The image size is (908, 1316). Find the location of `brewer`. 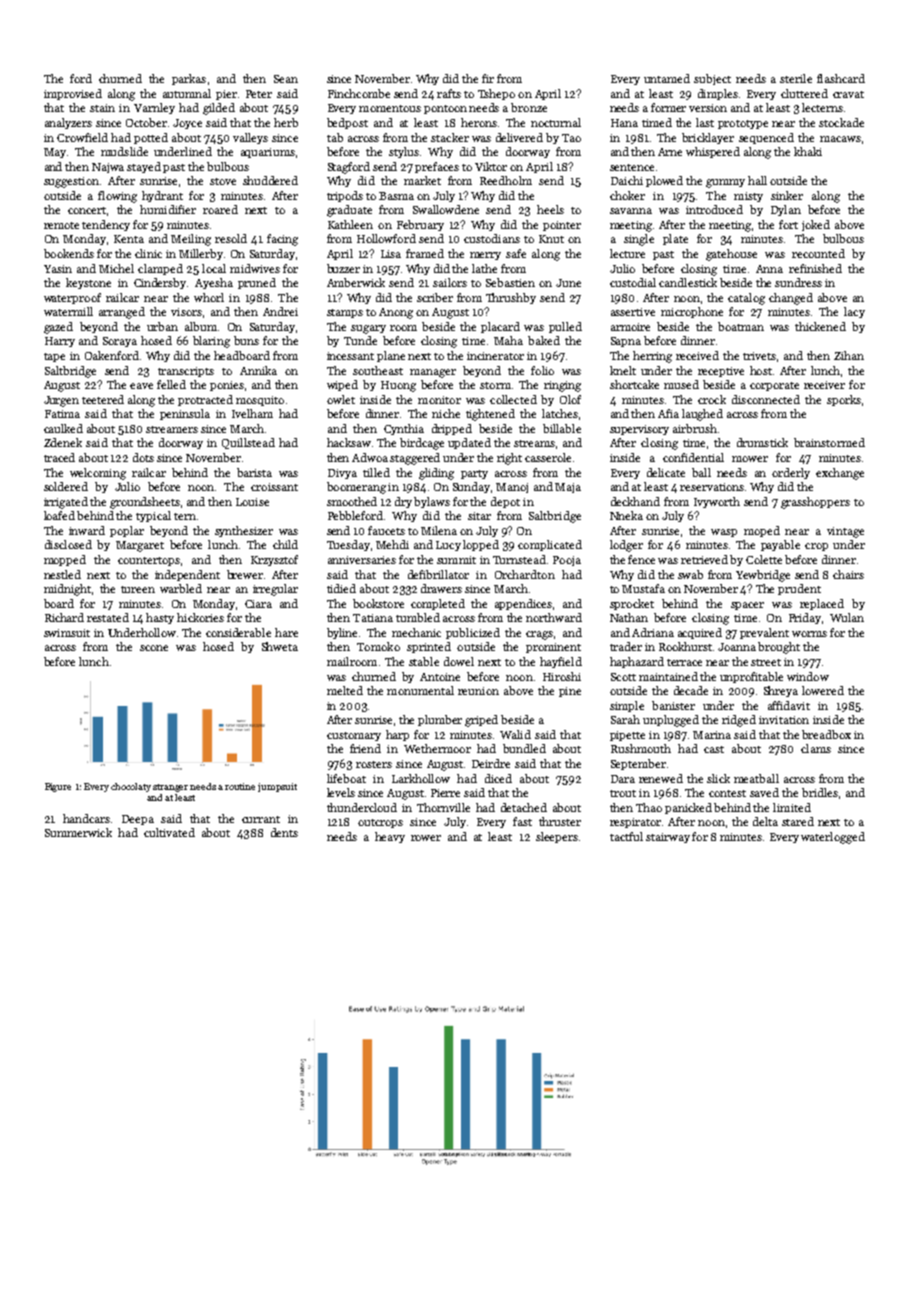

brewer is located at coordinates (245, 574).
